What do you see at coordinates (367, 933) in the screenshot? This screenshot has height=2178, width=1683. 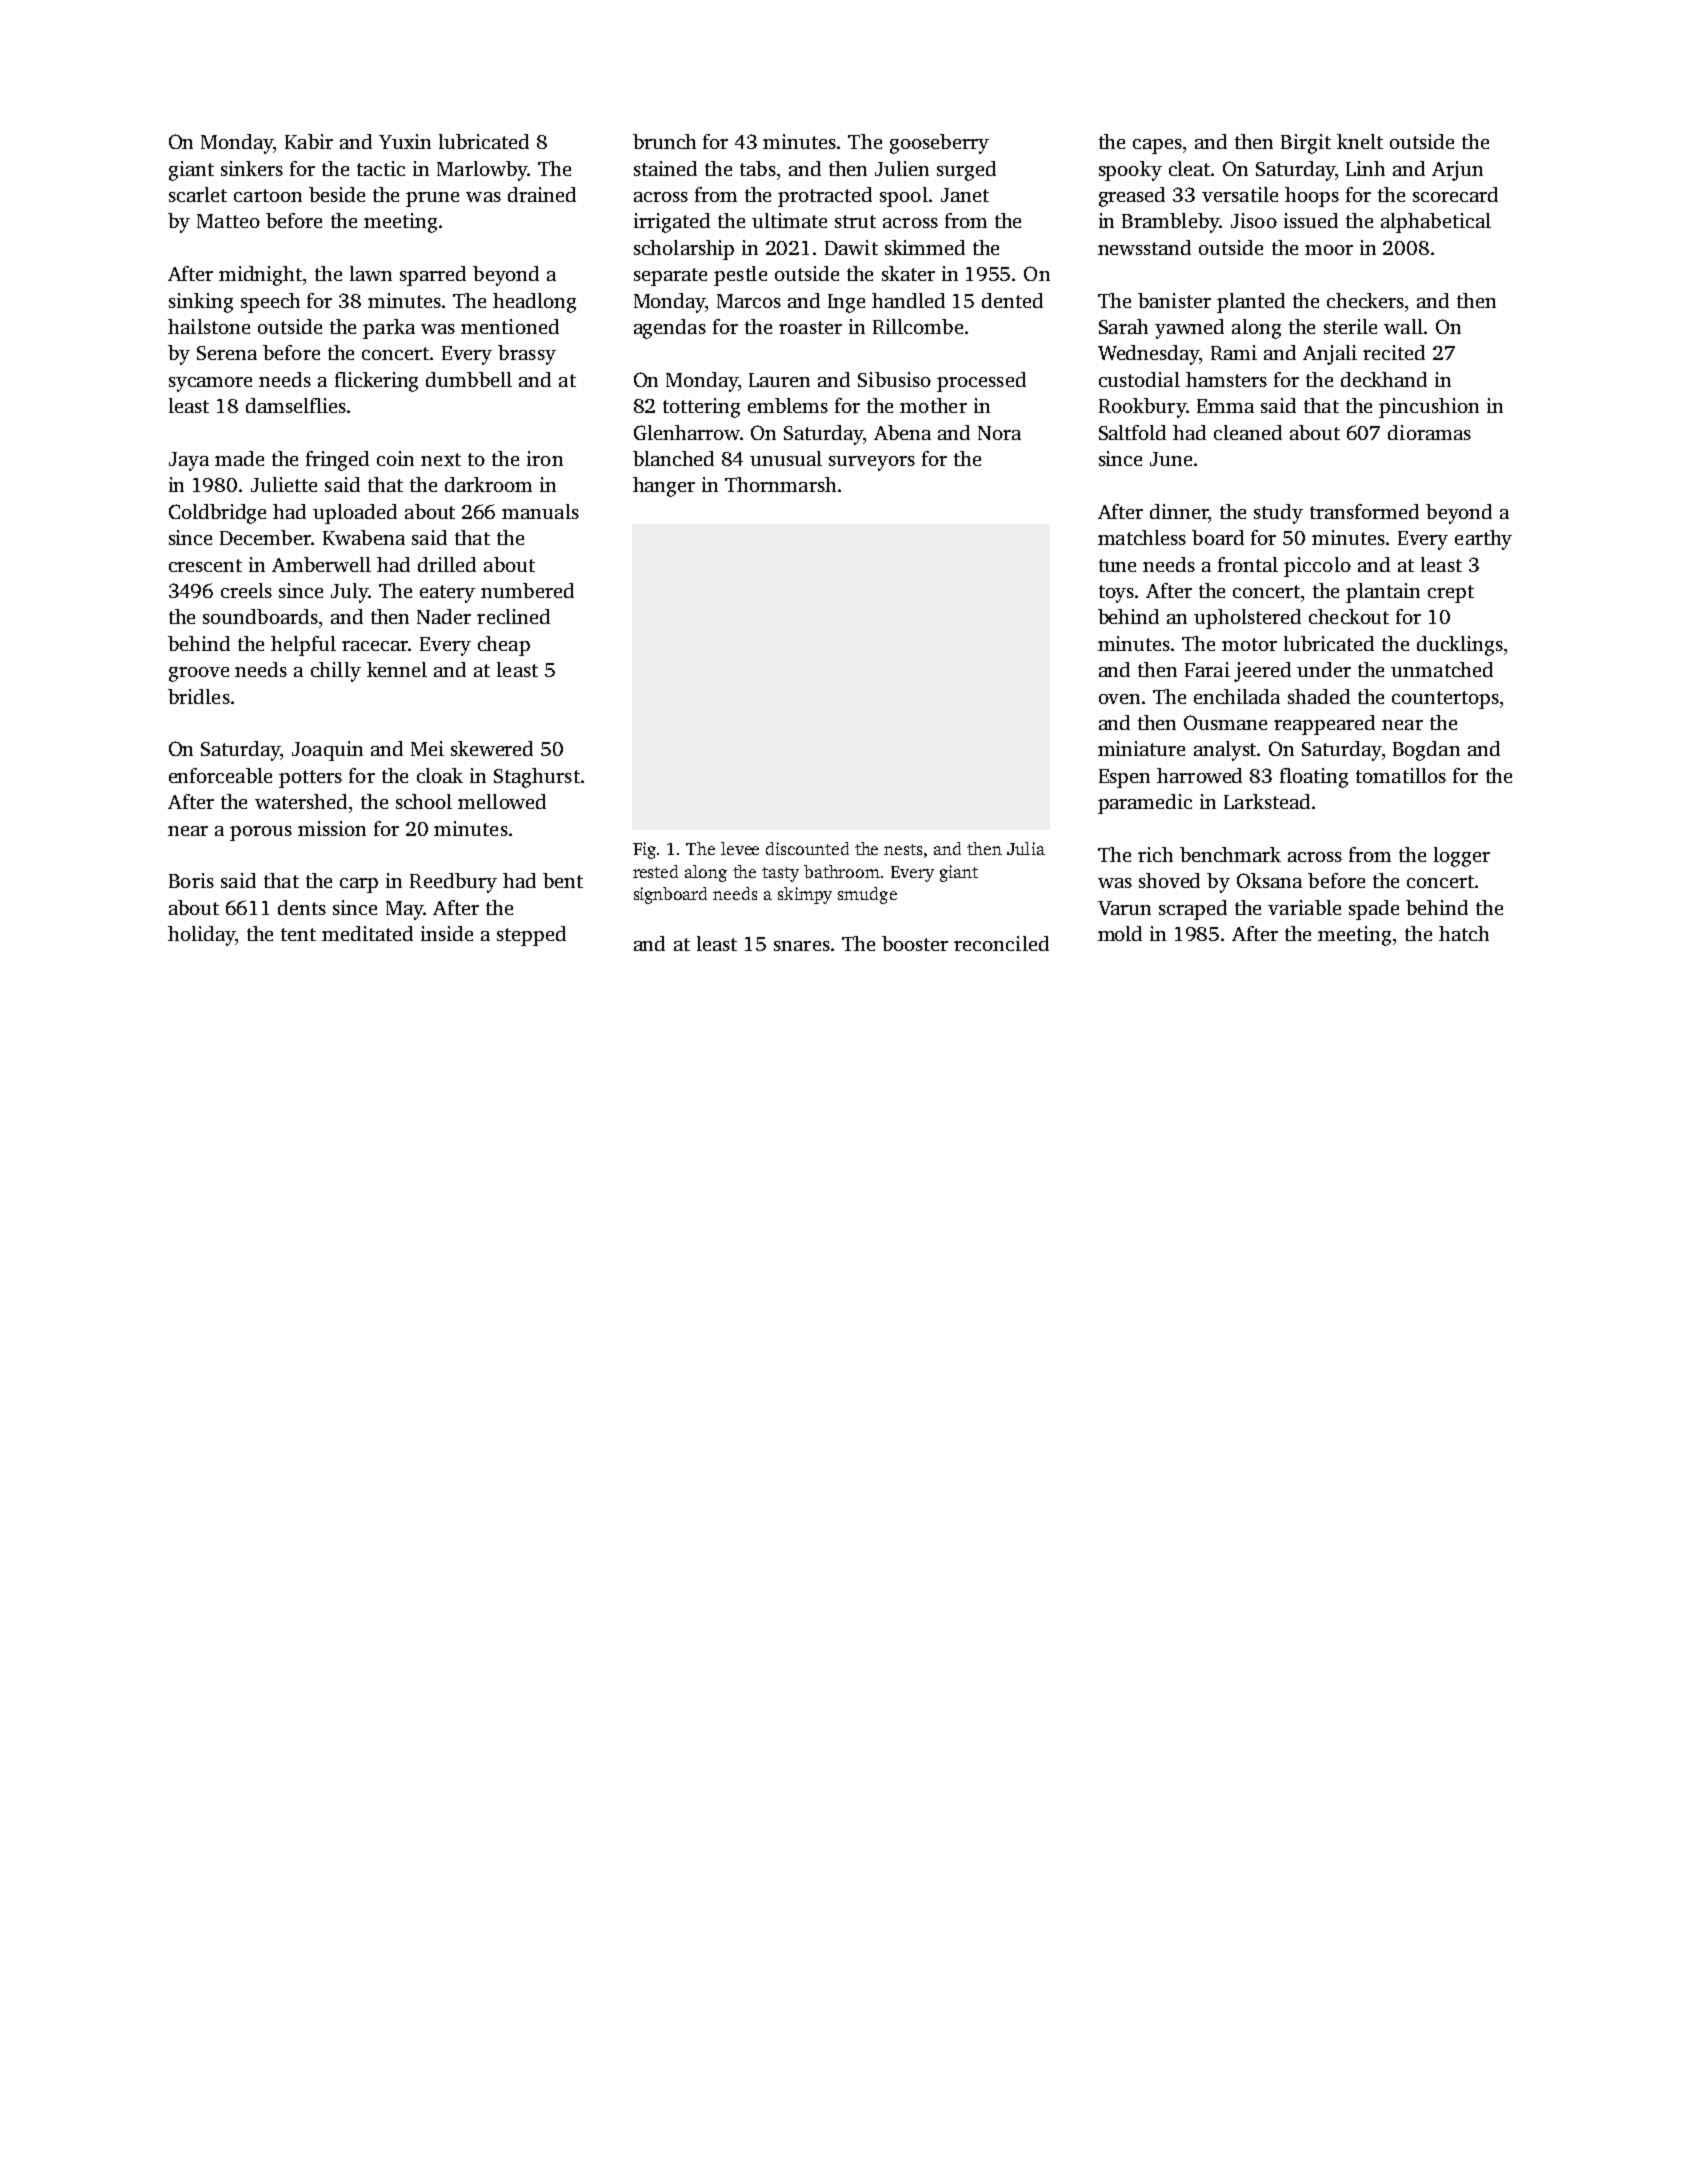 I see `meditated` at bounding box center [367, 933].
